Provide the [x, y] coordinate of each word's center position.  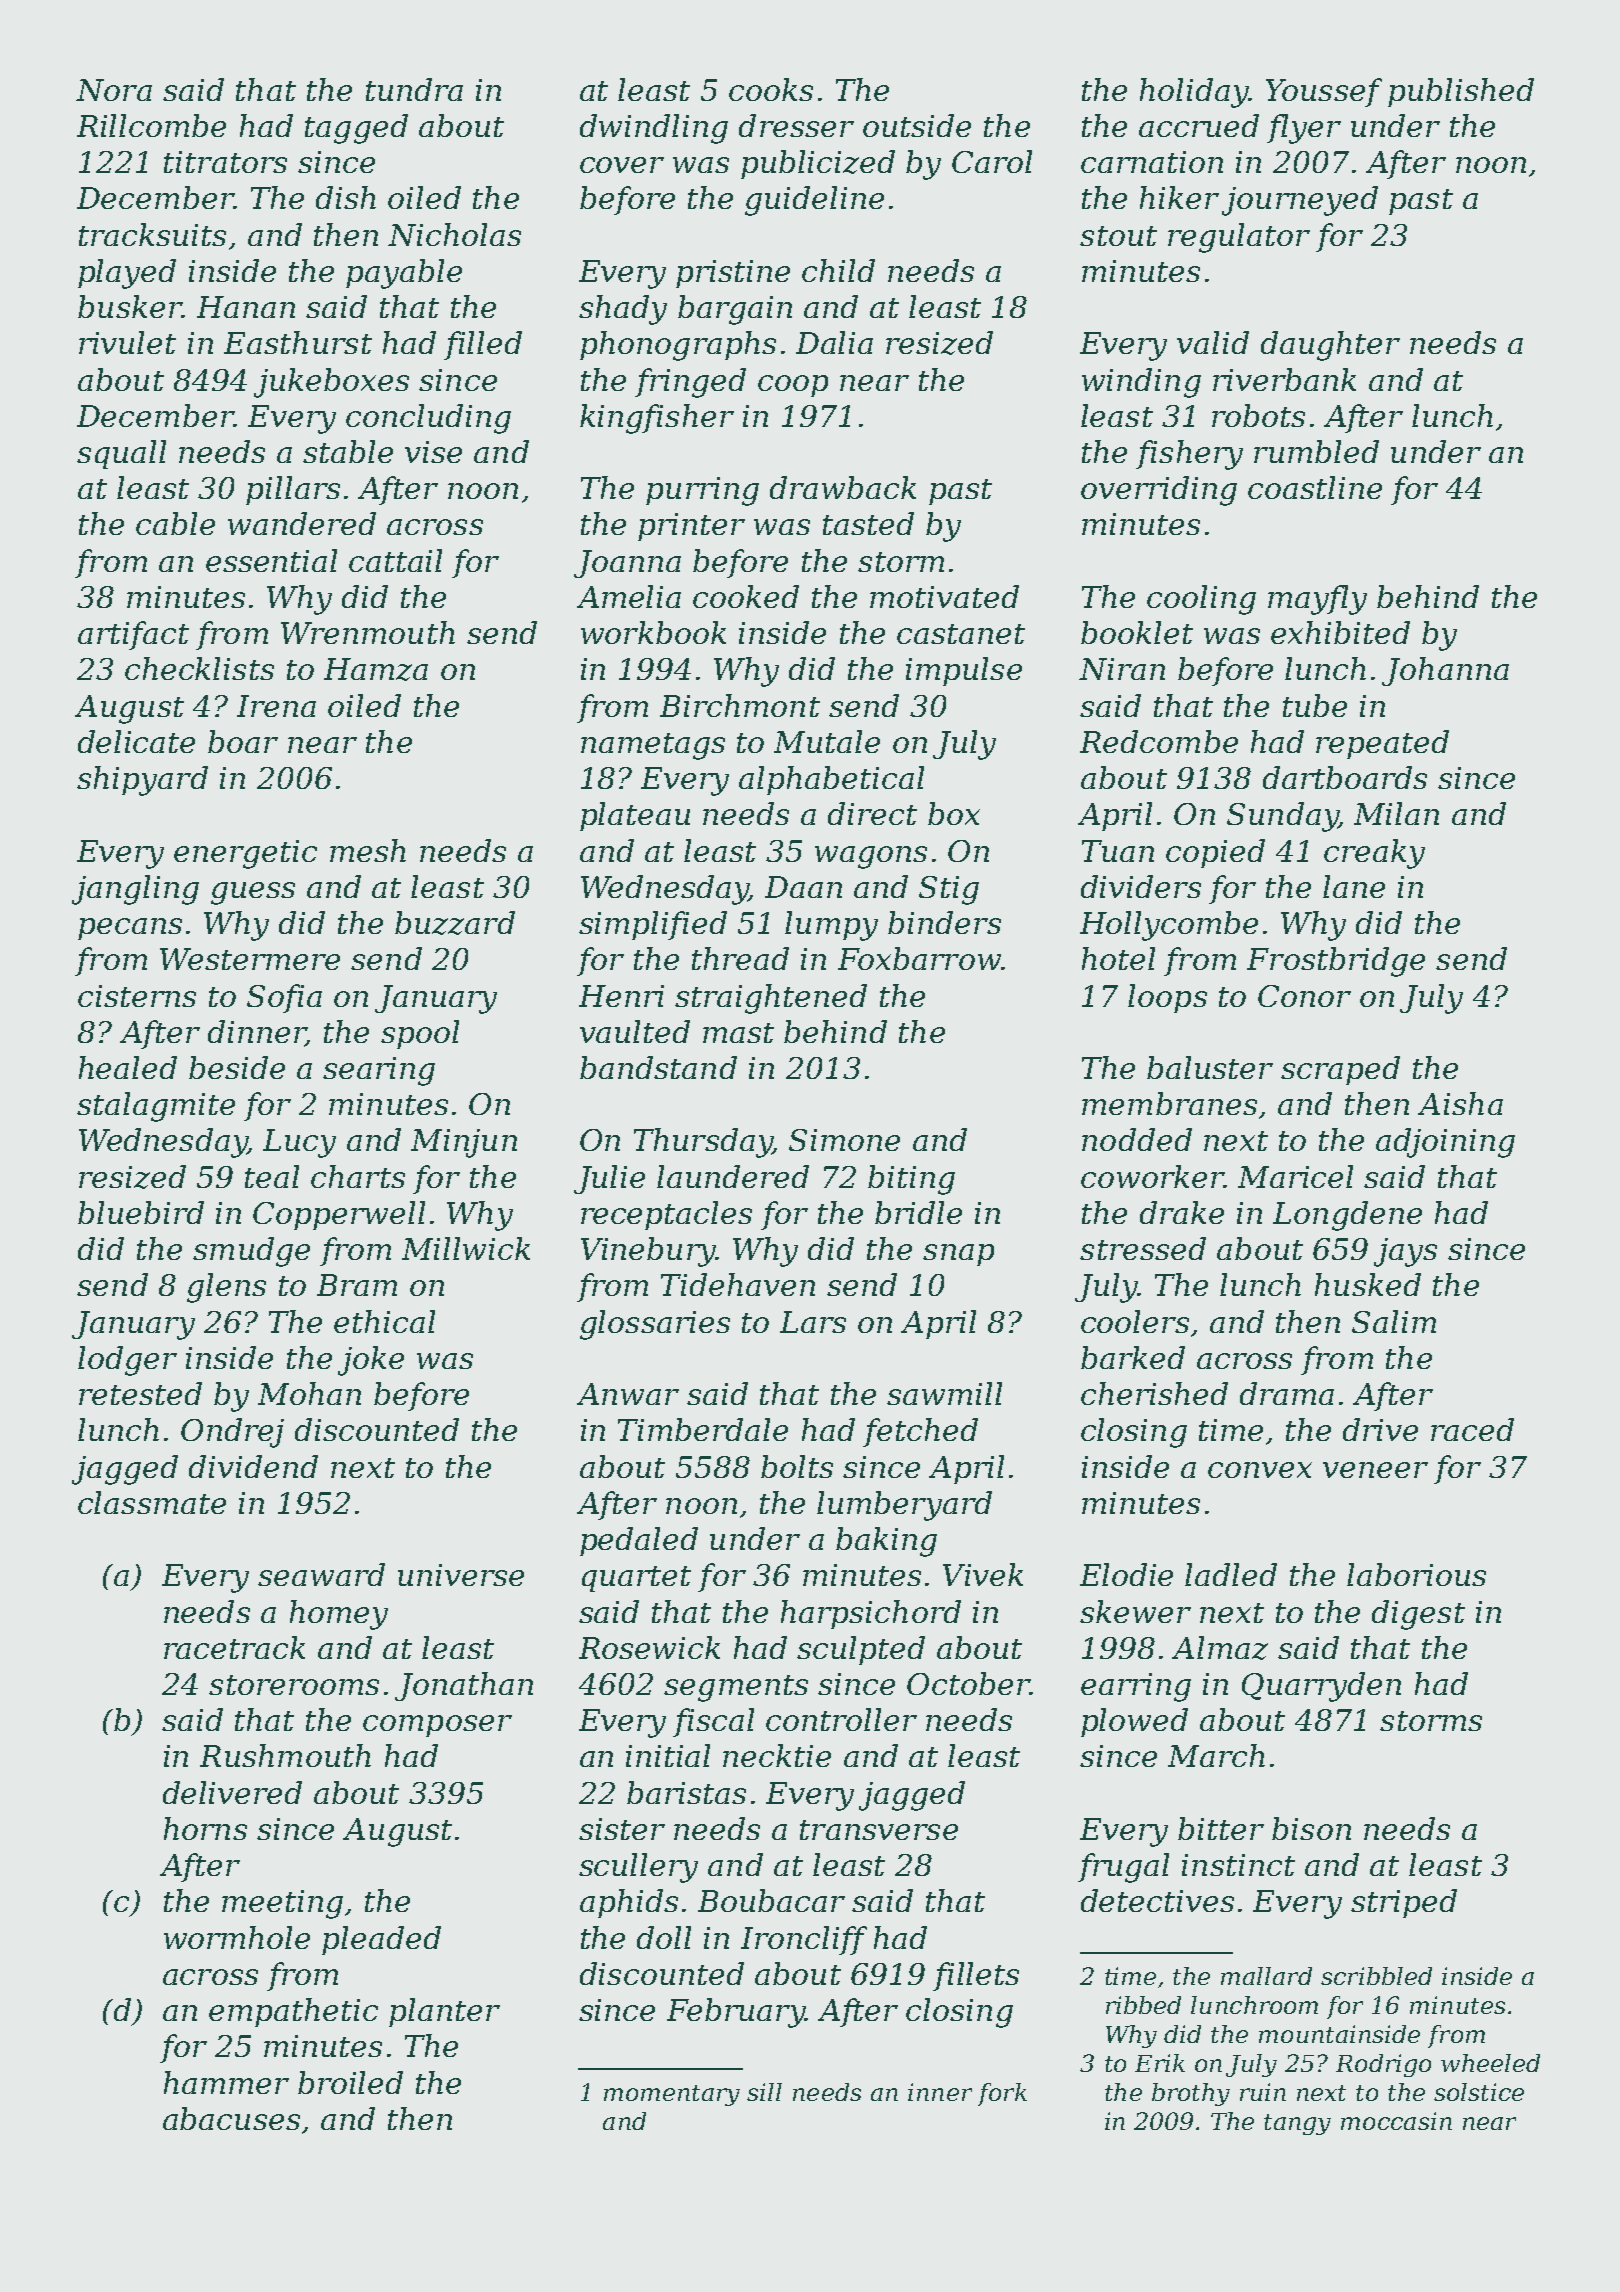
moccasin [1396, 2121]
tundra [414, 89]
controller [841, 1719]
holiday [1194, 93]
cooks [771, 89]
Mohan [309, 1393]
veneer [1375, 1470]
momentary [672, 2095]
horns [205, 1828]
